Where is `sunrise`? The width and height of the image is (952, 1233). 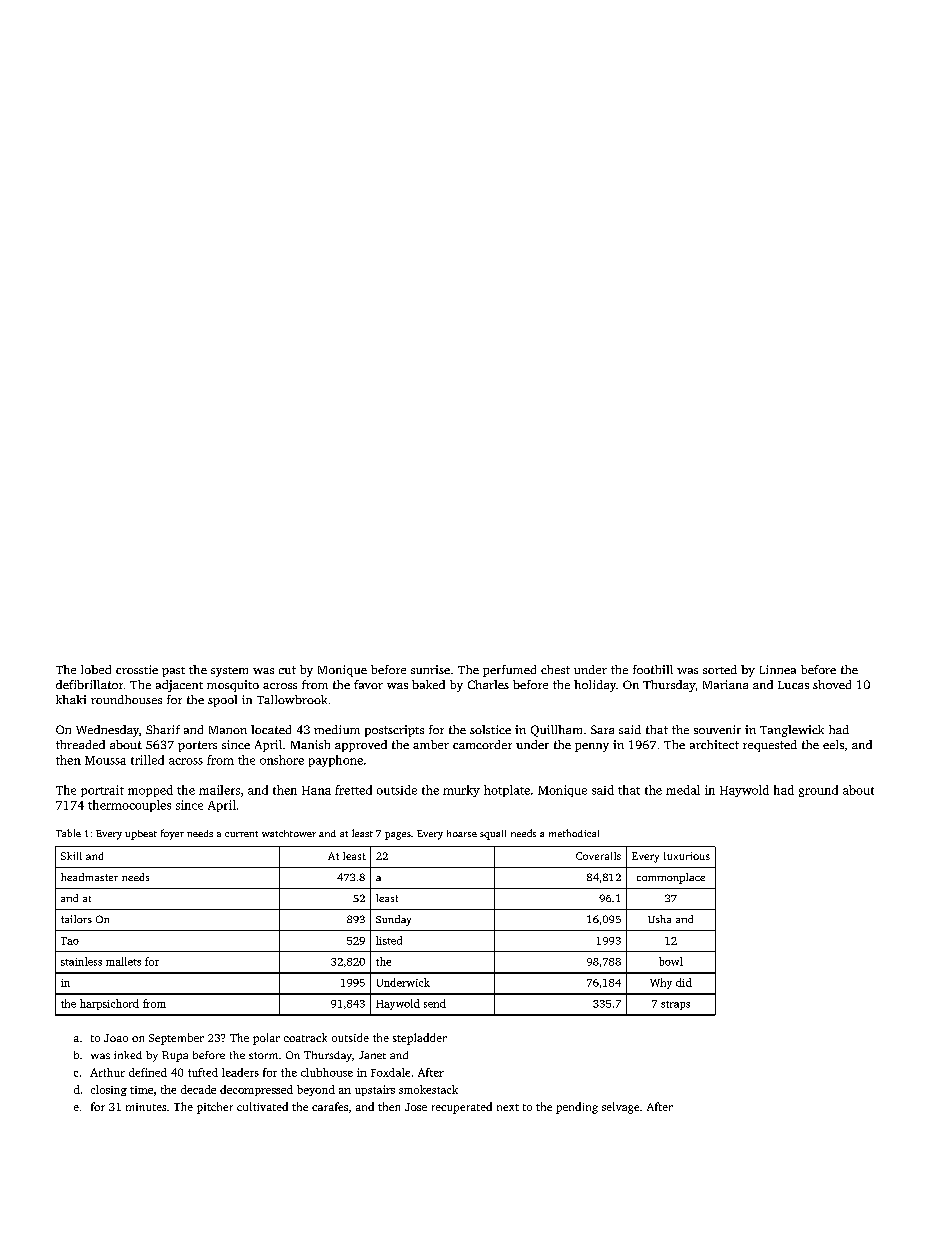 sunrise is located at coordinates (430, 669).
